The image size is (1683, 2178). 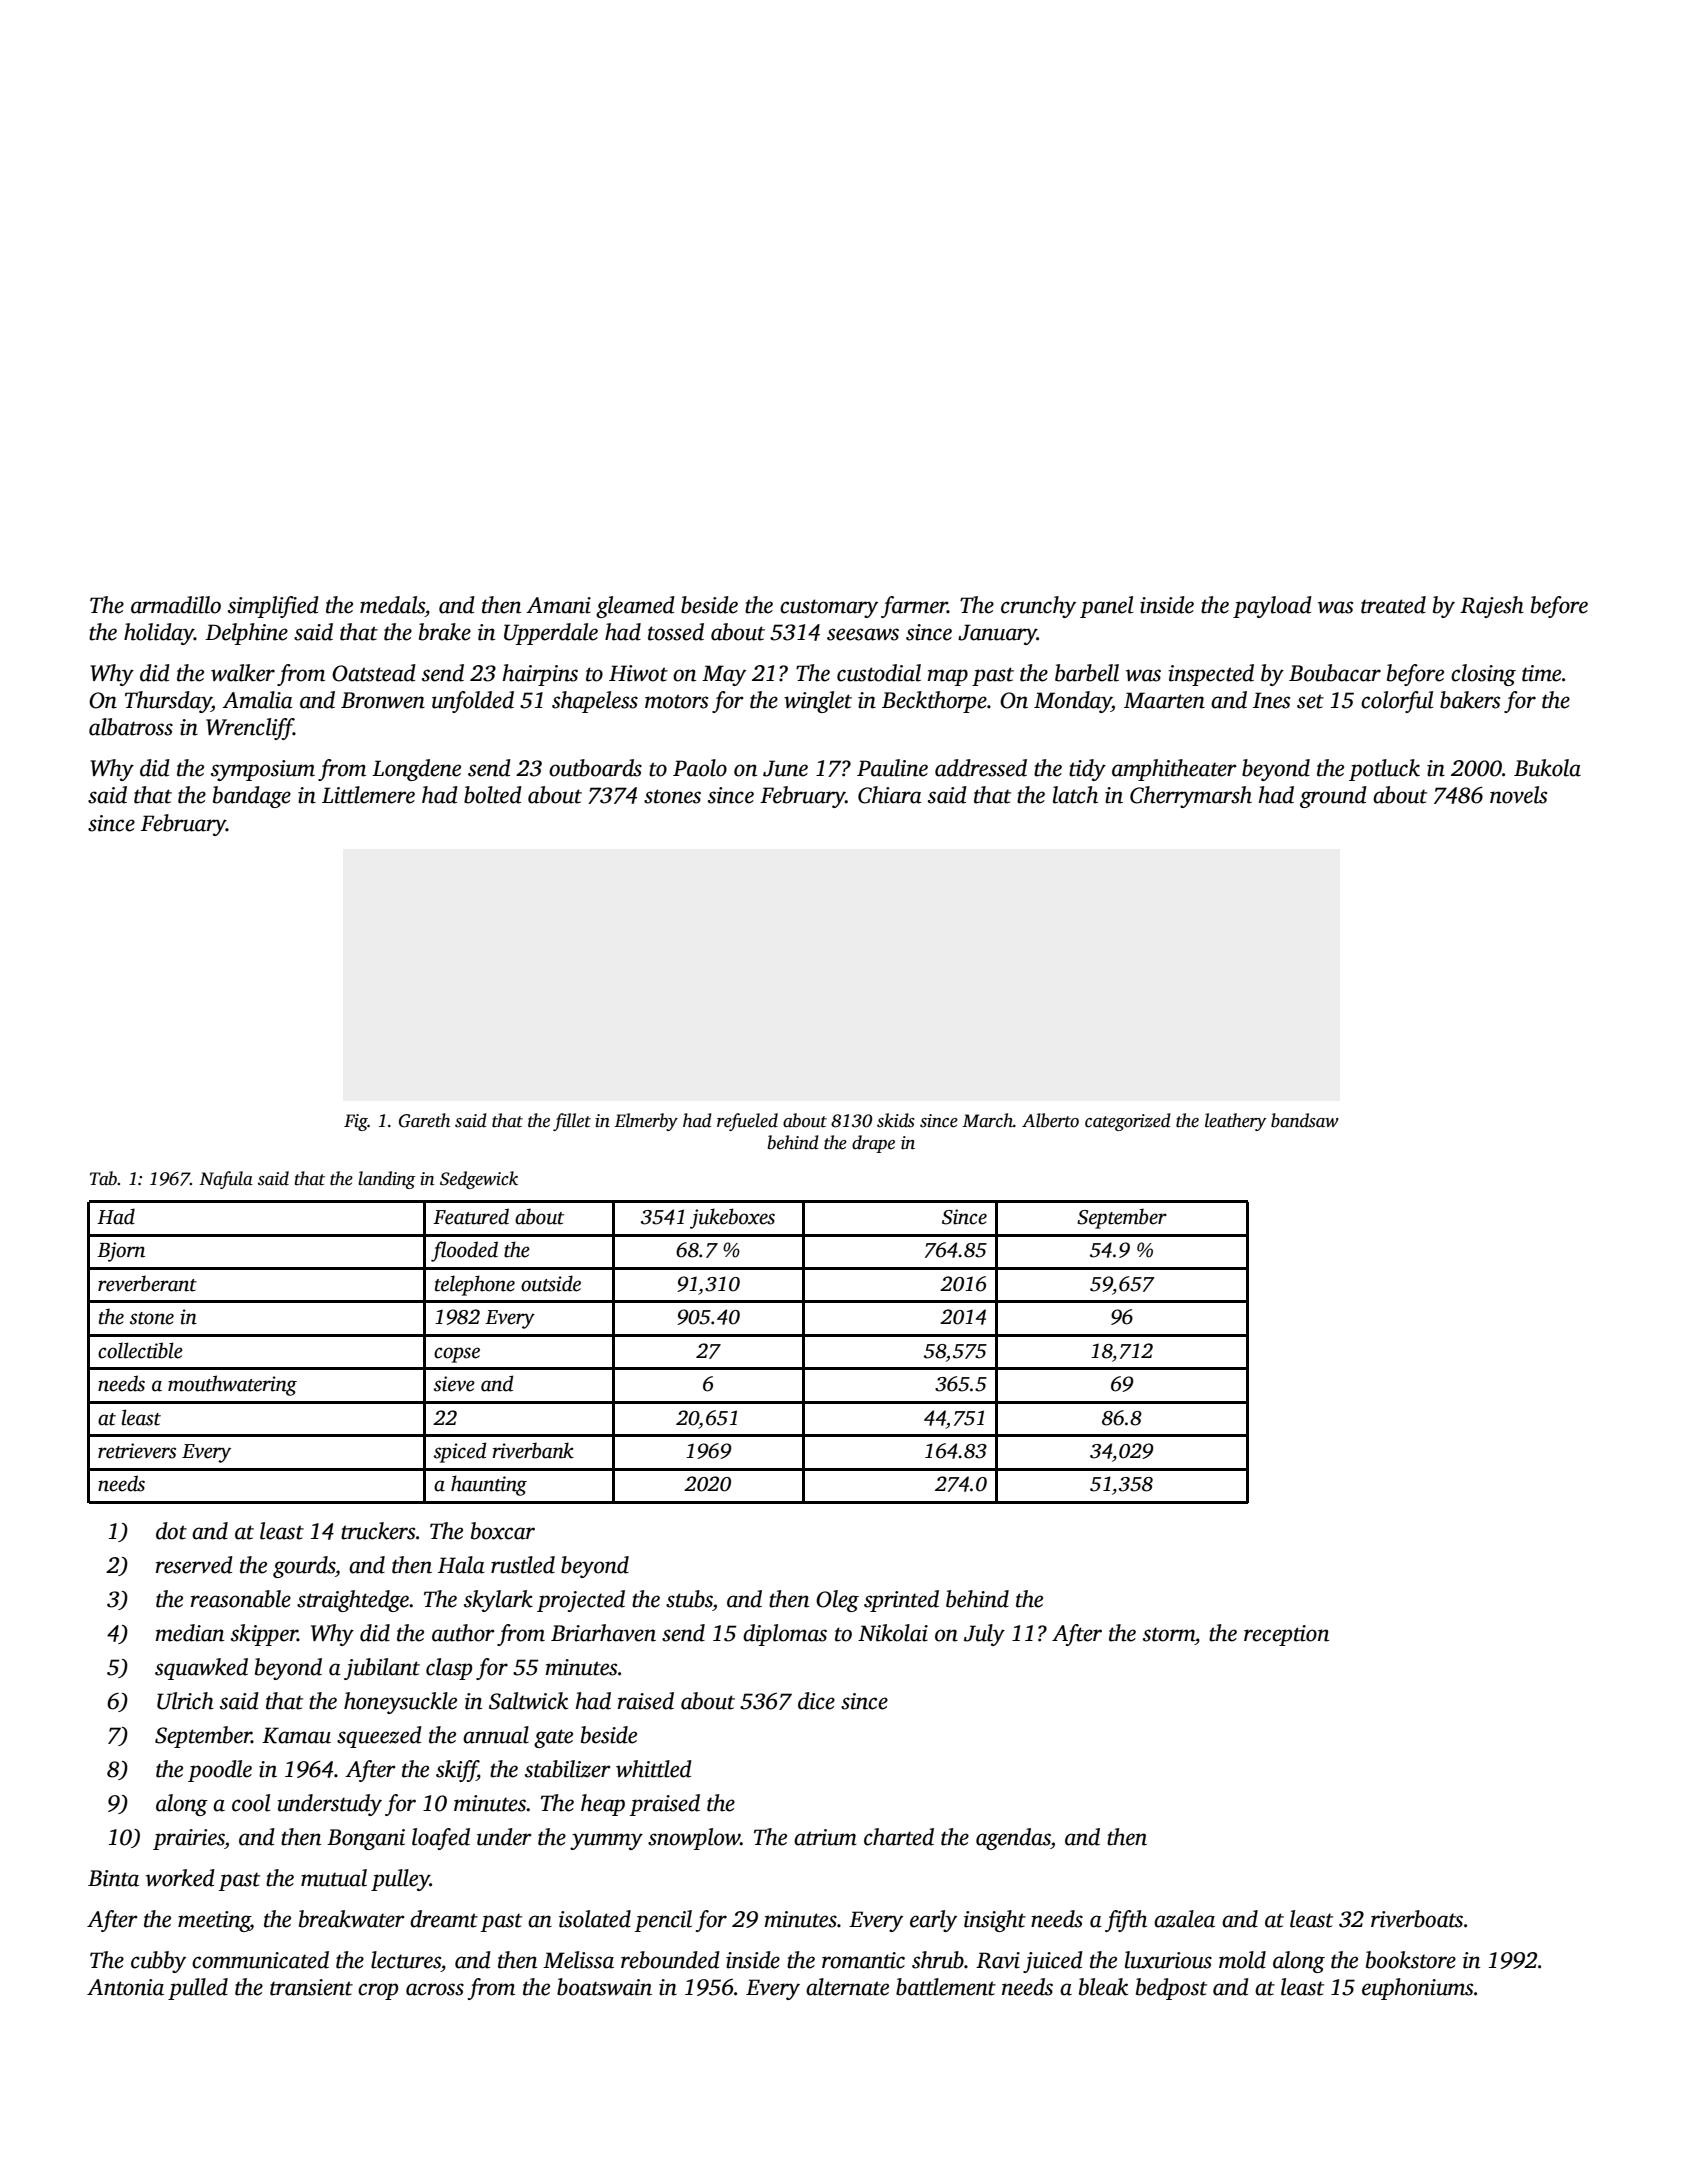 I want to click on Nafula, so click(x=226, y=1180).
